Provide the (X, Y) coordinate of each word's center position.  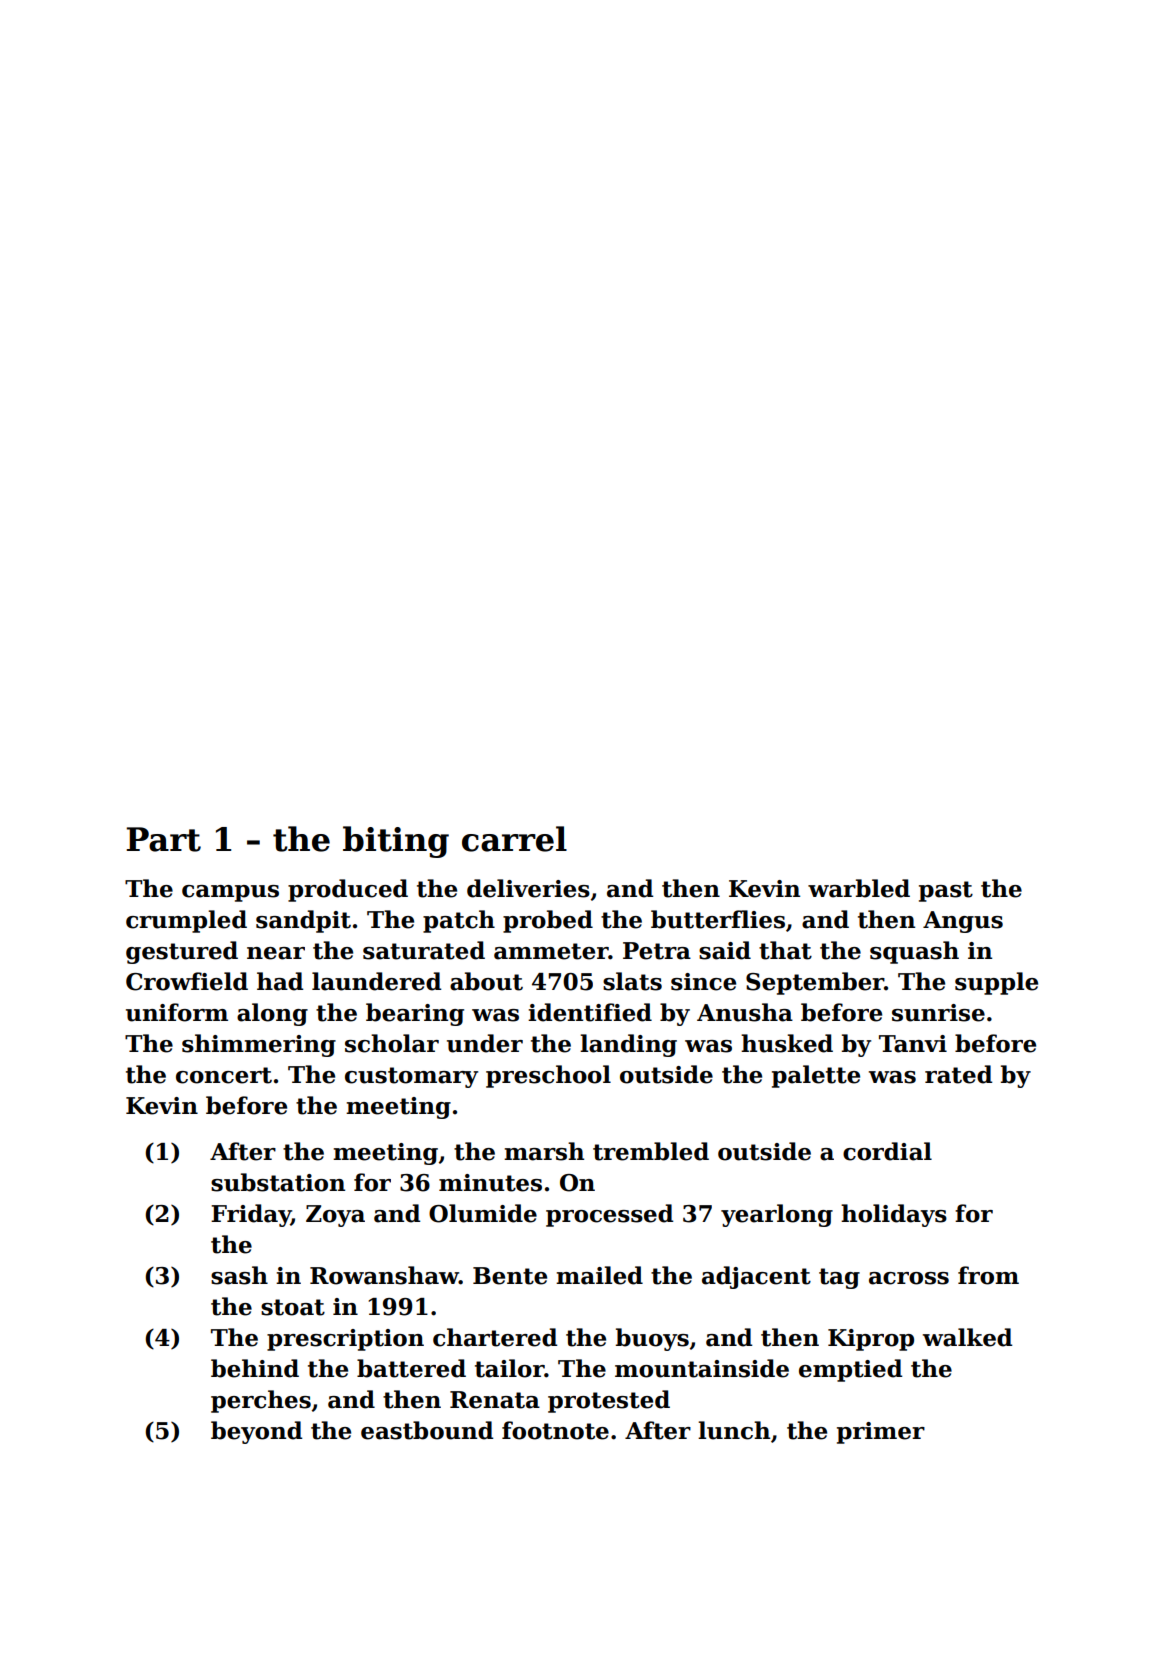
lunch (734, 1430)
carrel (514, 839)
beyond (256, 1432)
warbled (859, 888)
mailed (599, 1275)
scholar (392, 1043)
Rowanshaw (384, 1275)
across (909, 1278)
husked (787, 1043)
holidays (894, 1215)
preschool (548, 1076)
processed (609, 1215)
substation (278, 1182)
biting (396, 842)
